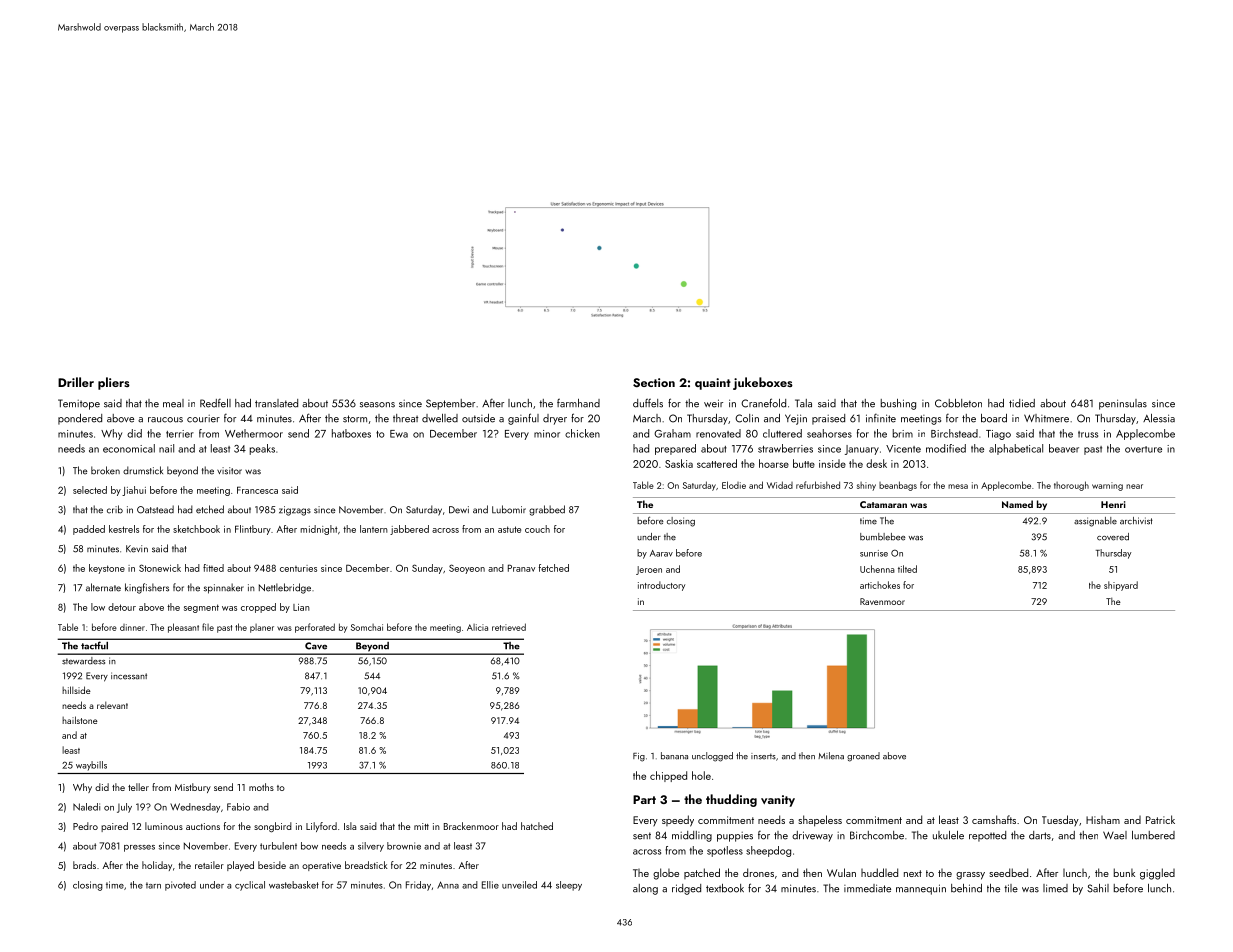 The height and width of the image is (952, 1233). I want to click on minor, so click(547, 434).
